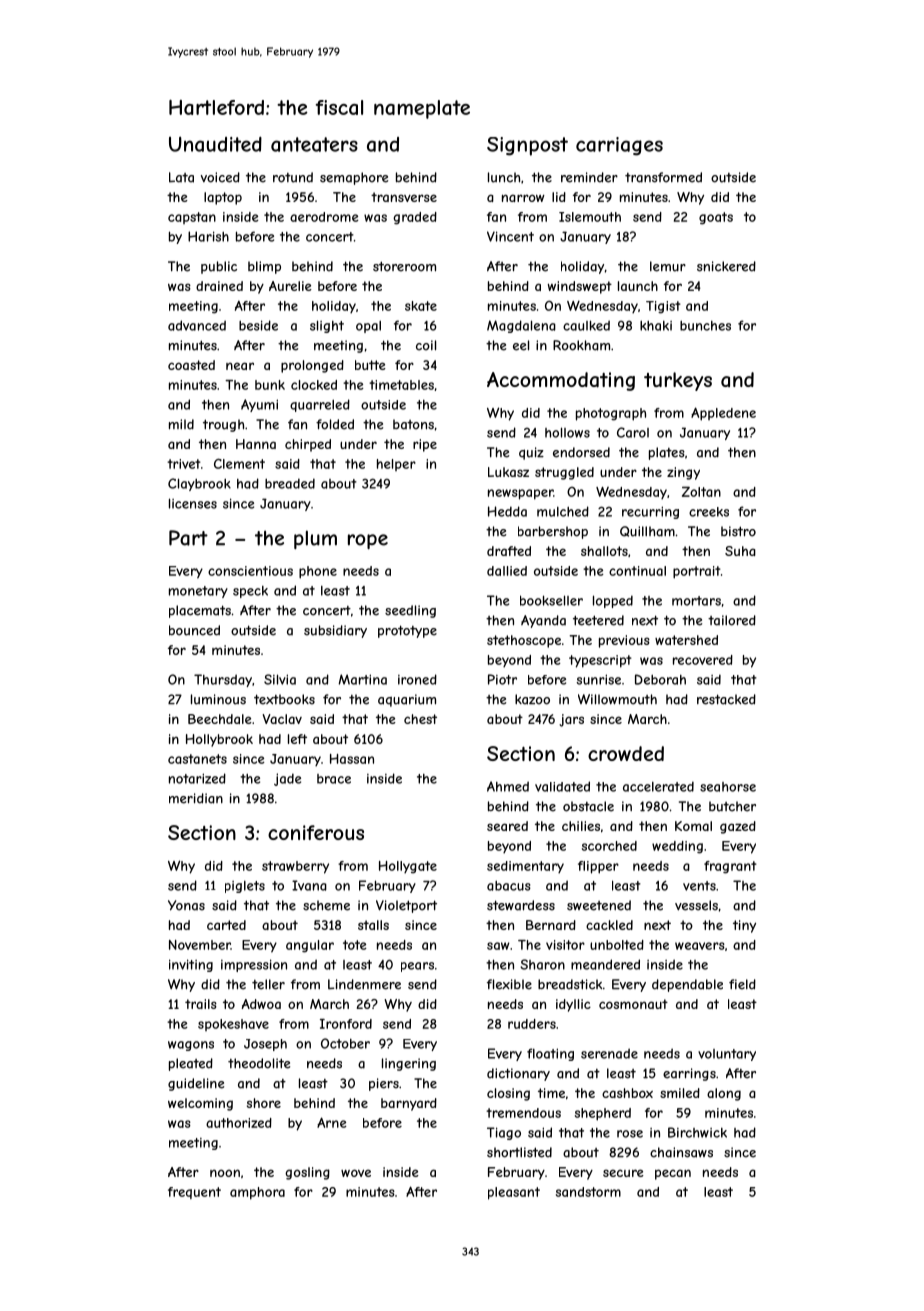 The height and width of the image is (1311, 924). I want to click on monetary, so click(198, 592).
